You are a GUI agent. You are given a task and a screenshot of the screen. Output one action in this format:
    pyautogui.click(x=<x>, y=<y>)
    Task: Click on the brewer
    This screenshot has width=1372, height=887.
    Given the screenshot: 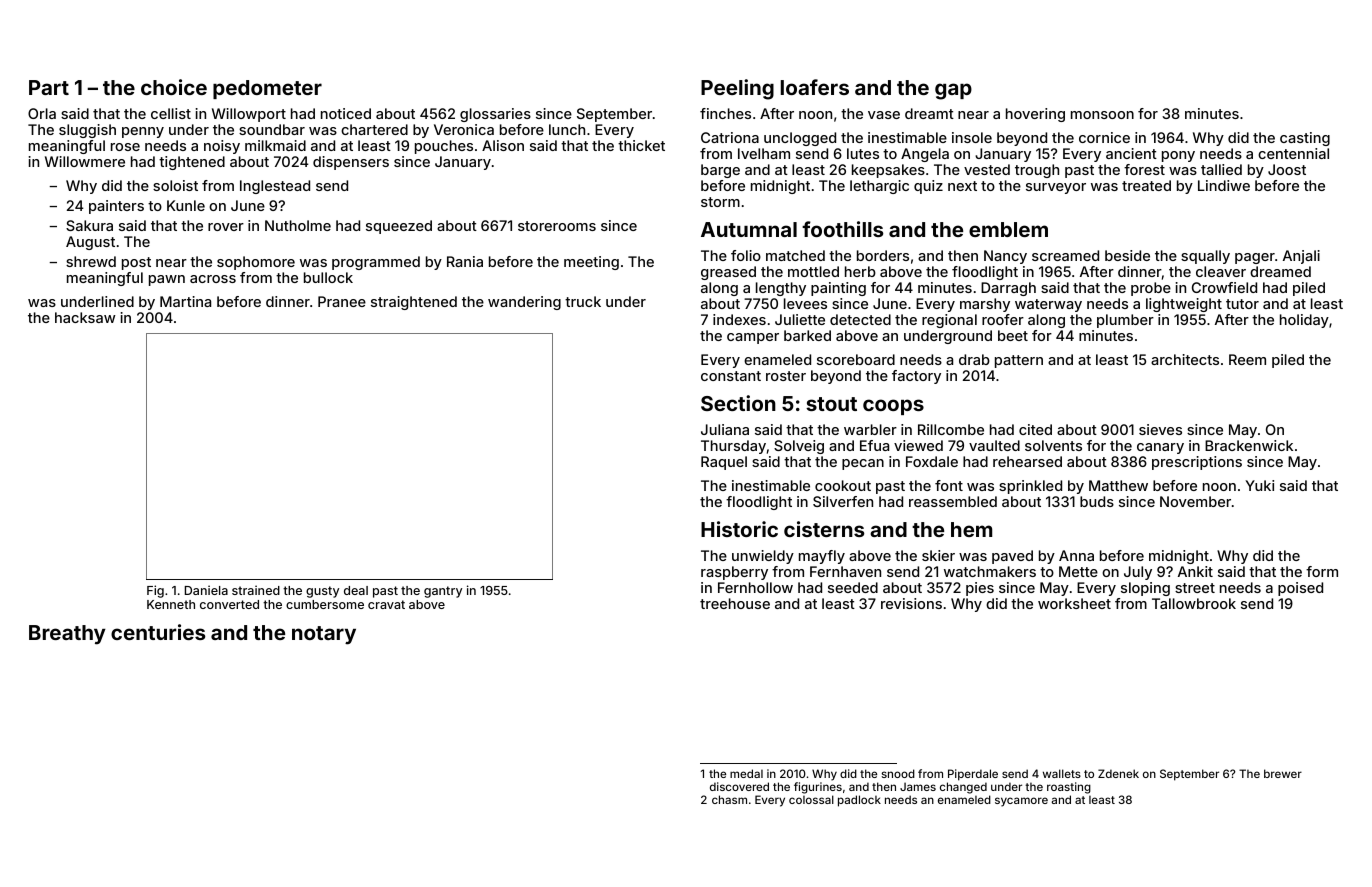 What is the action you would take?
    pyautogui.click(x=1283, y=773)
